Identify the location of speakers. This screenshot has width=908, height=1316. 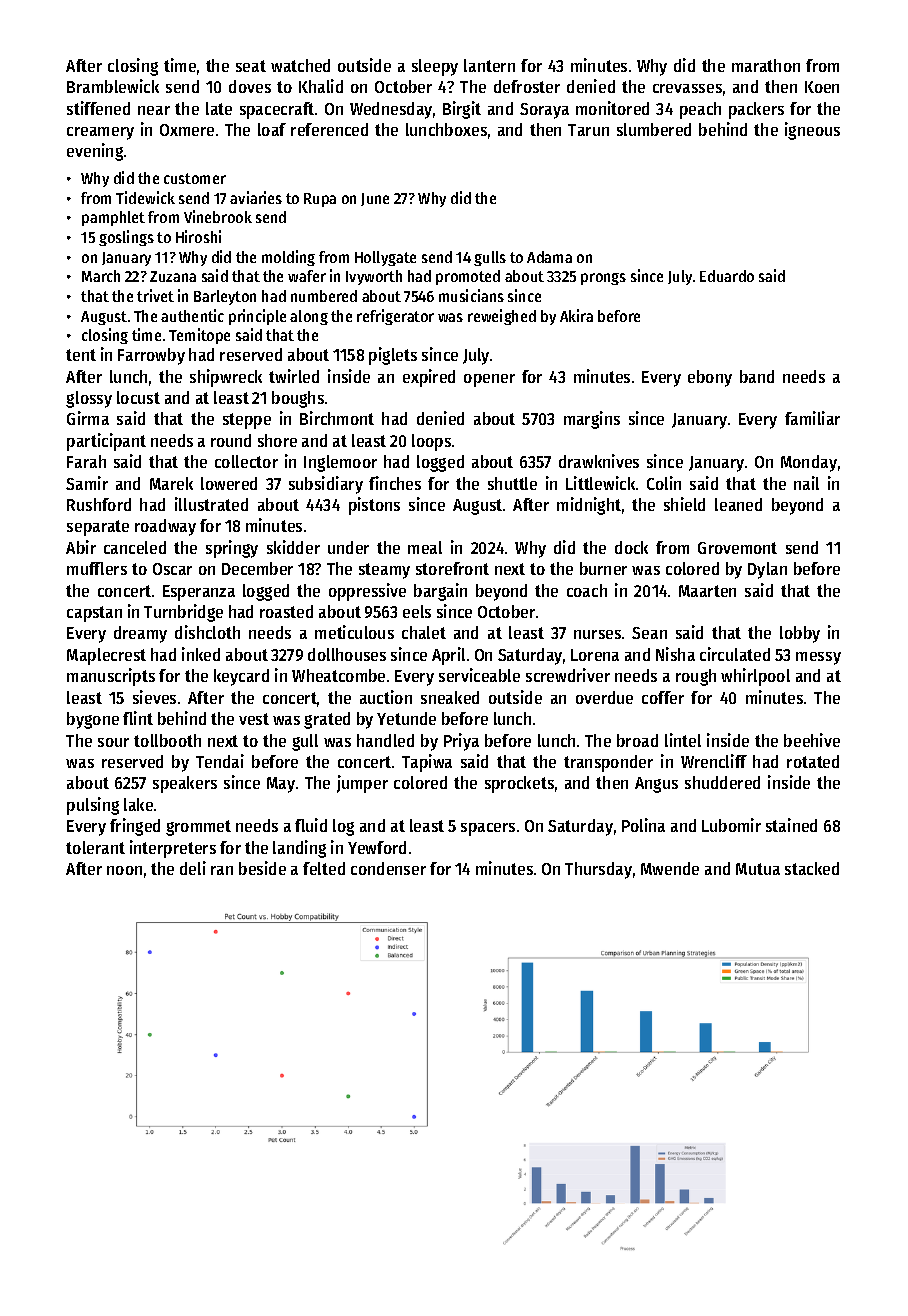
(185, 784).
